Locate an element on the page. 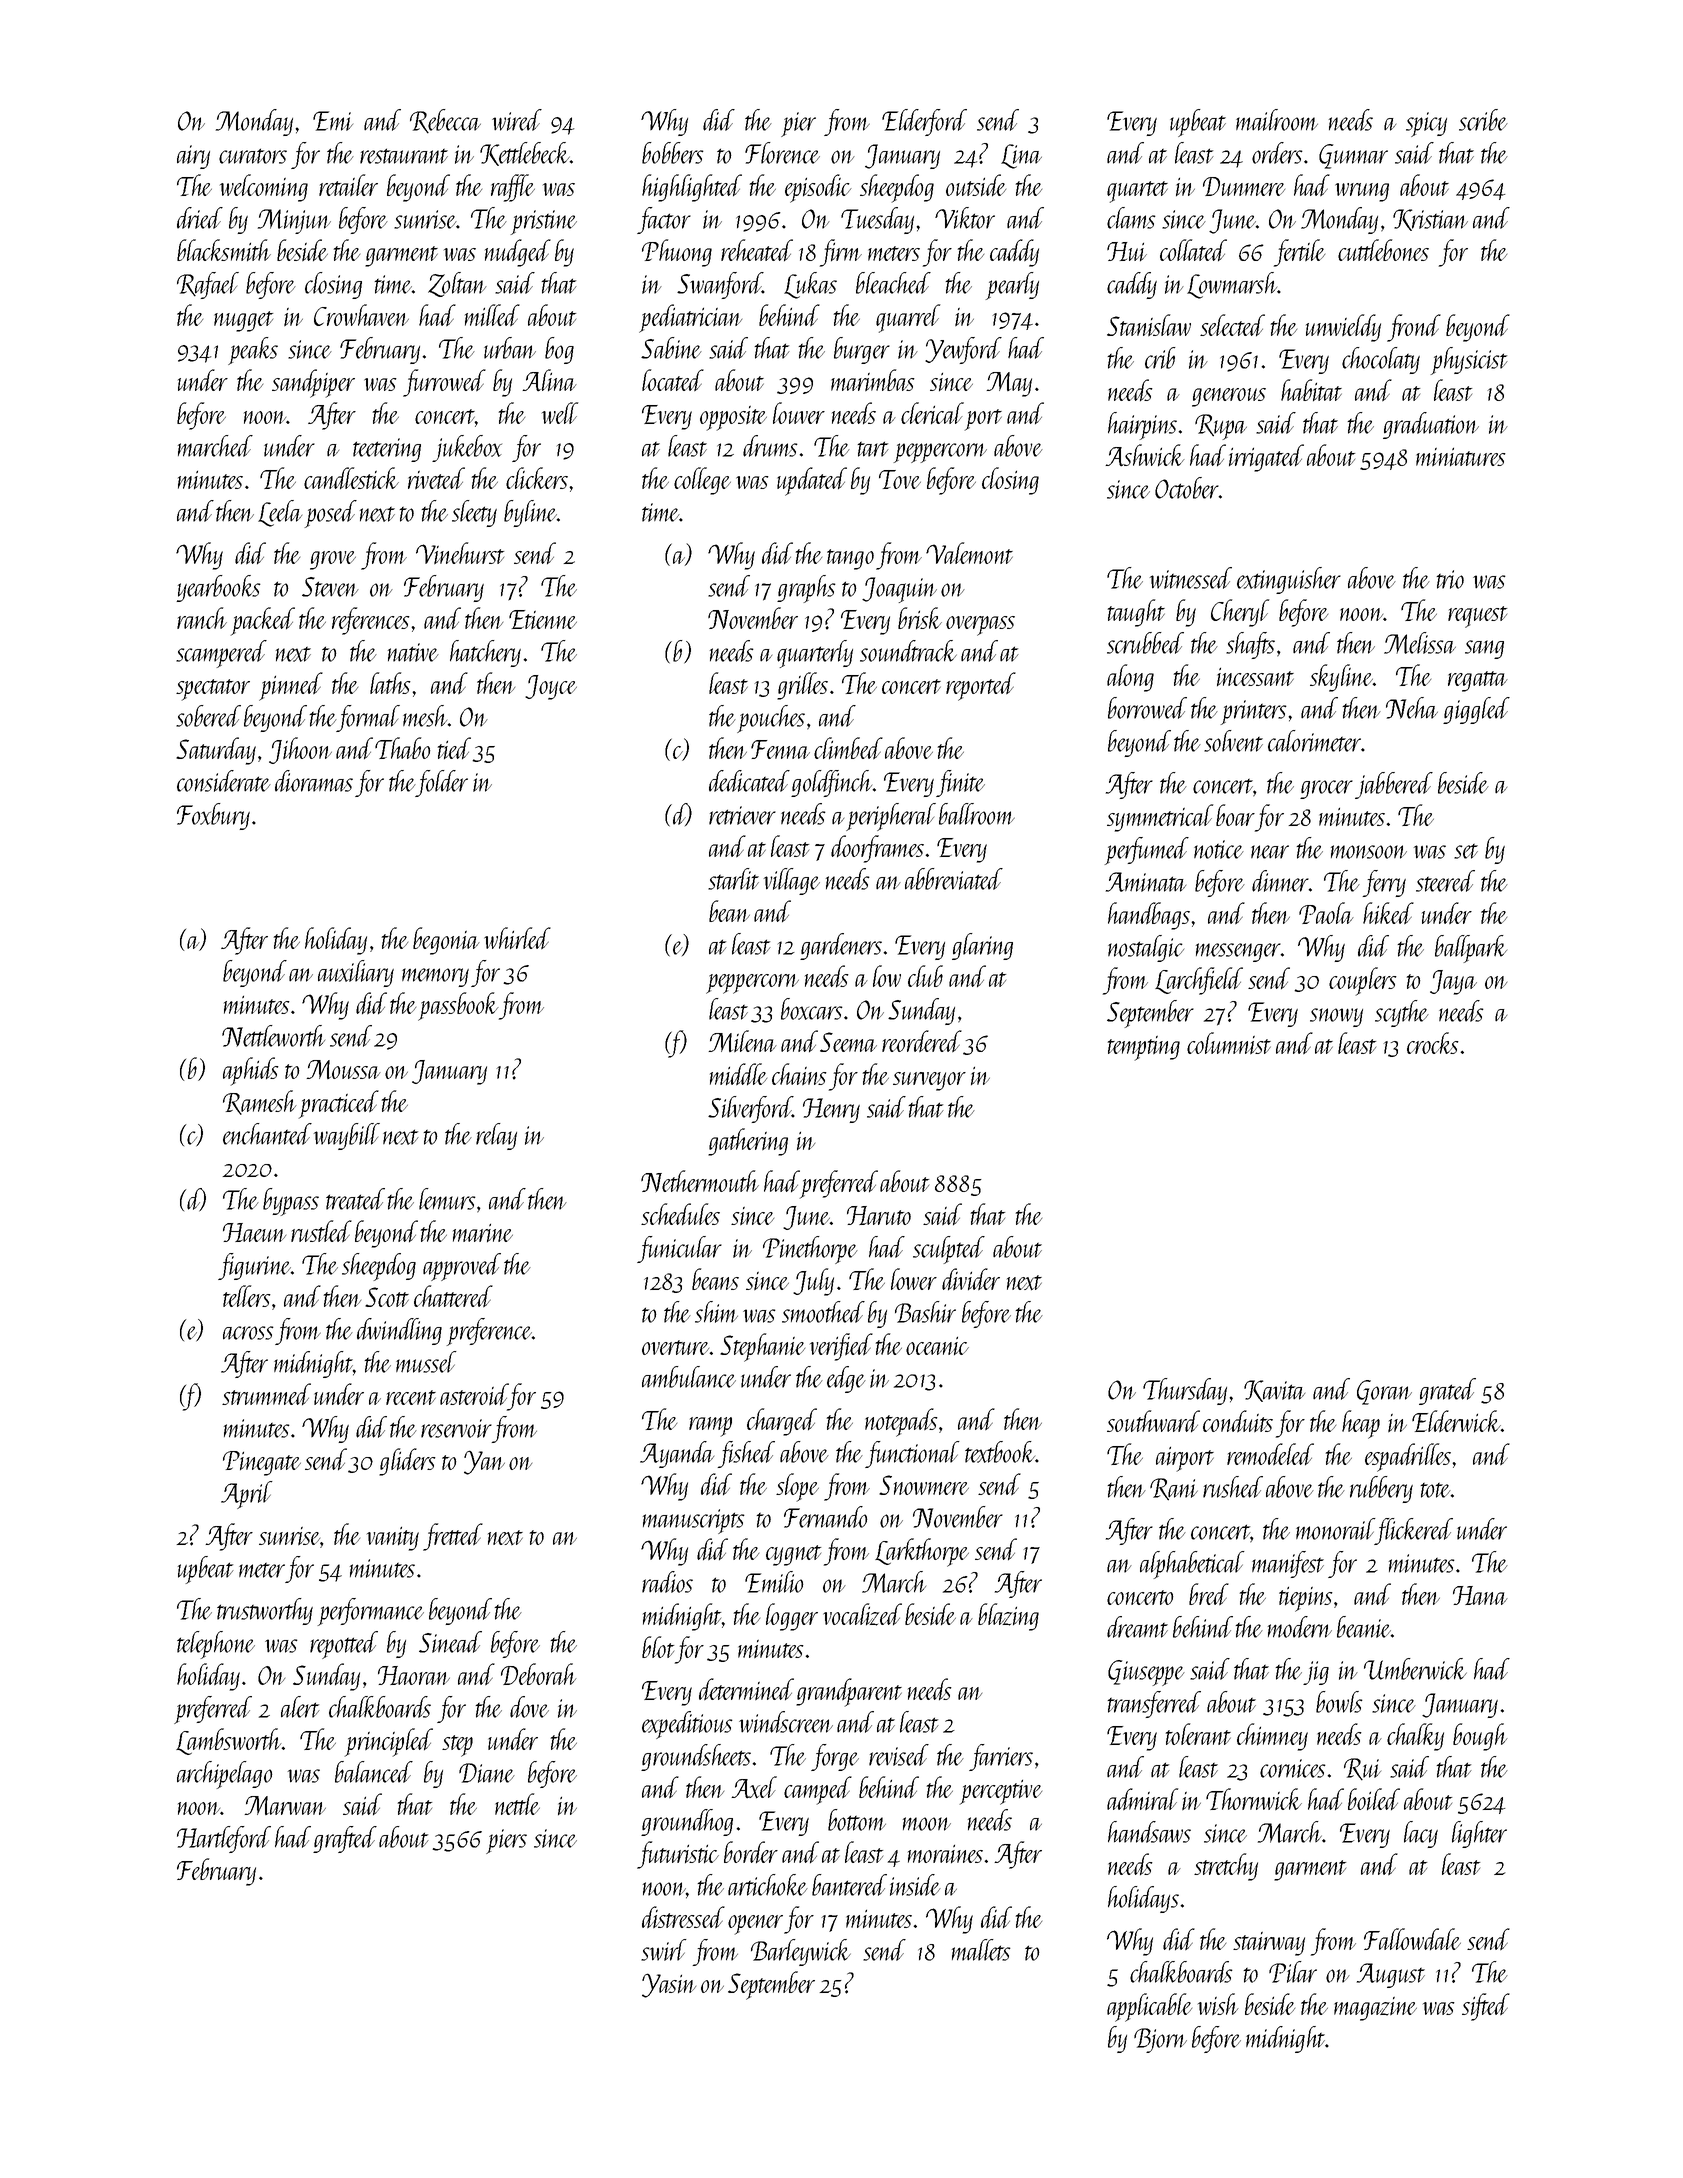 This page has width=1683, height=2178. firm is located at coordinates (841, 253).
